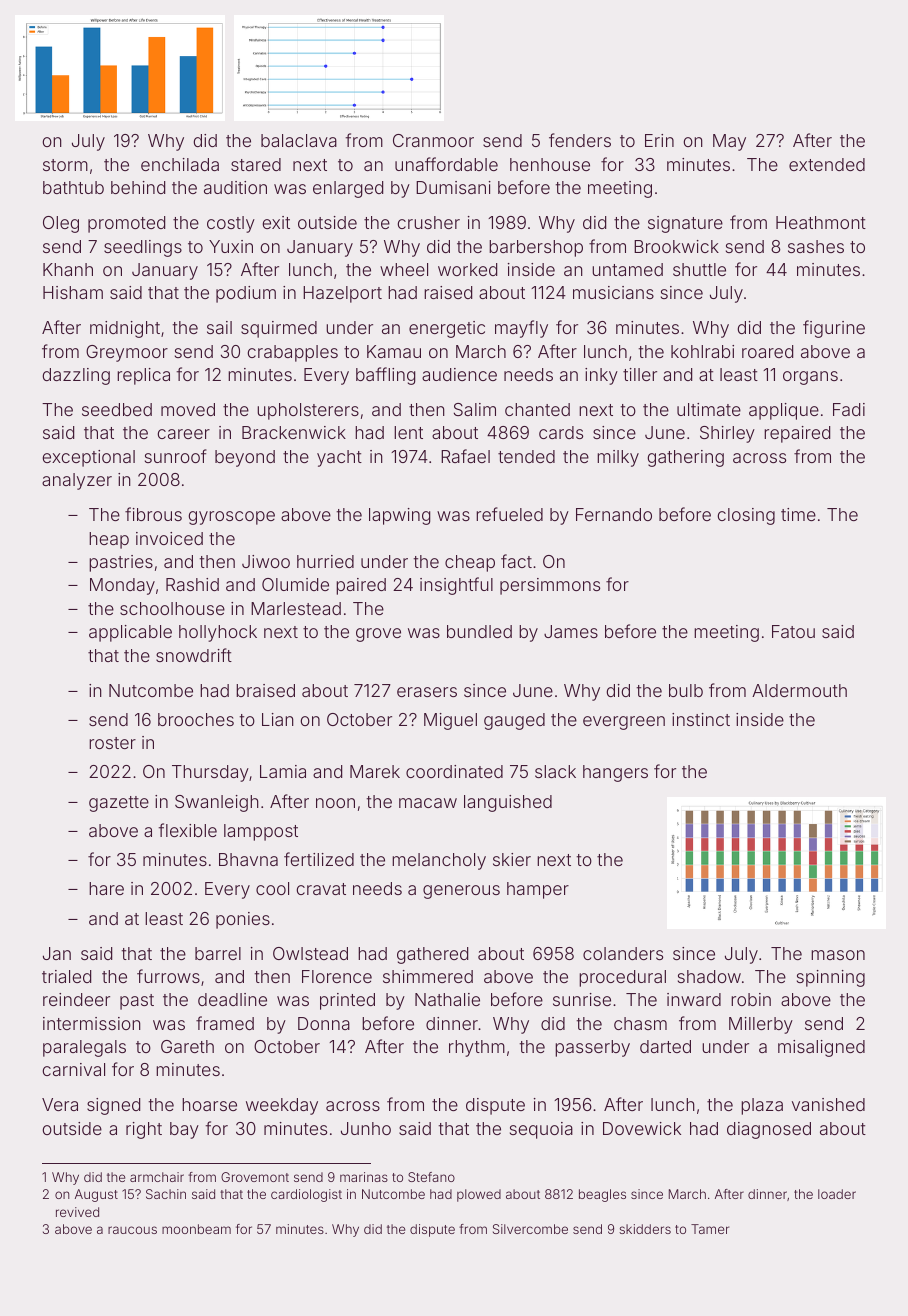  What do you see at coordinates (561, 432) in the screenshot?
I see `cards` at bounding box center [561, 432].
